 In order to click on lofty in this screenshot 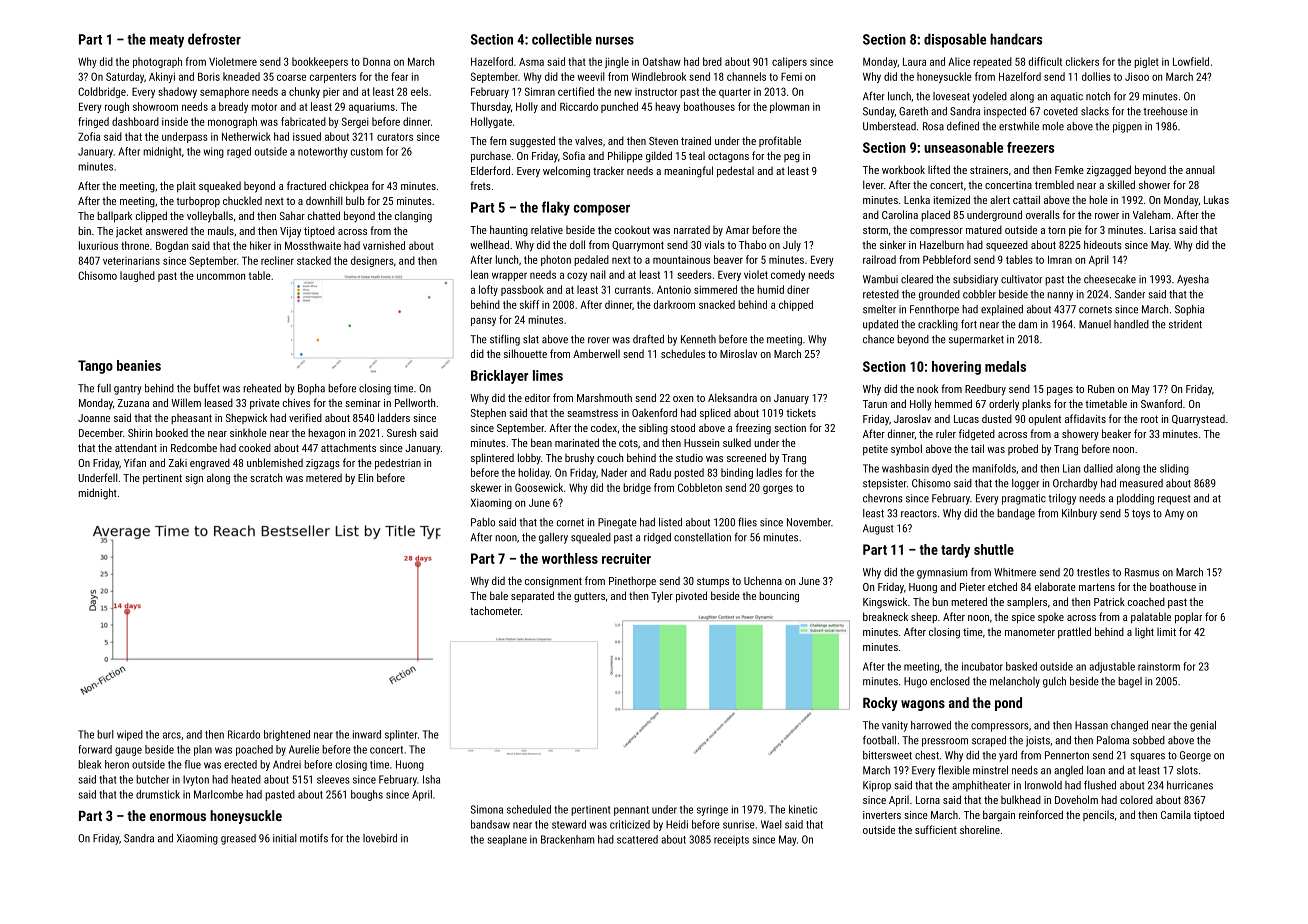, I will do `click(488, 290)`.
